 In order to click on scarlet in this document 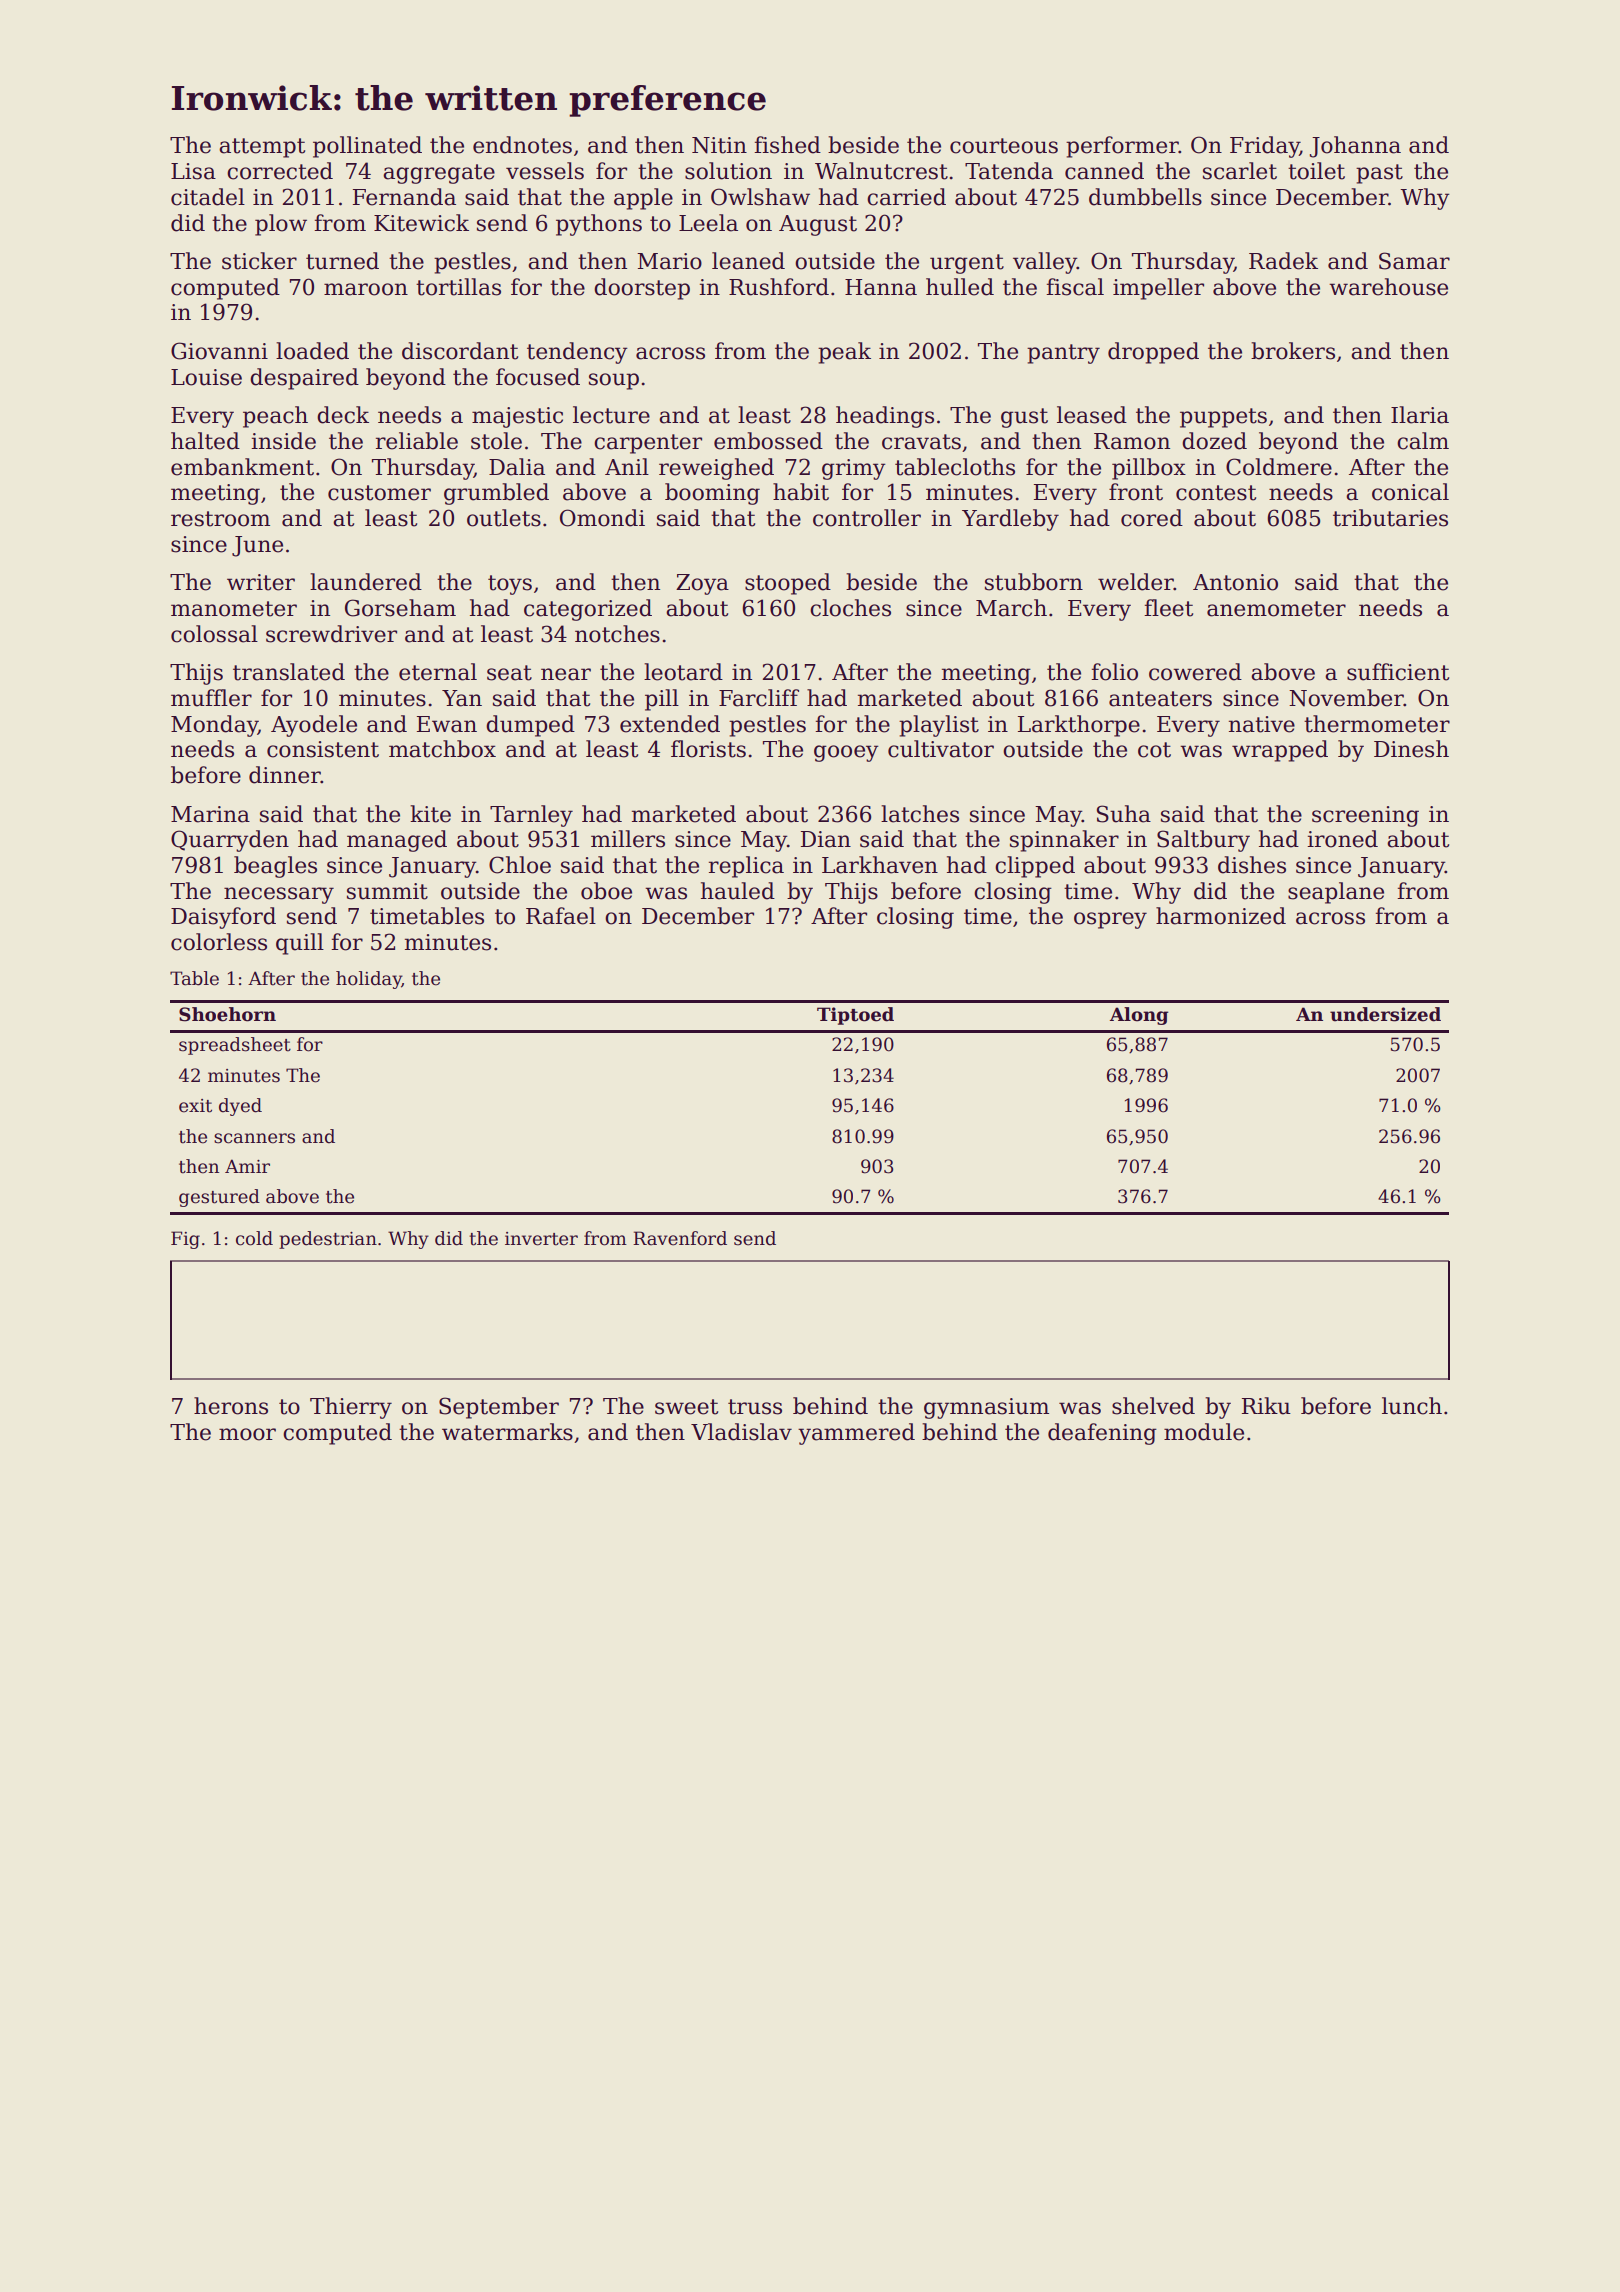, I will do `click(1240, 171)`.
